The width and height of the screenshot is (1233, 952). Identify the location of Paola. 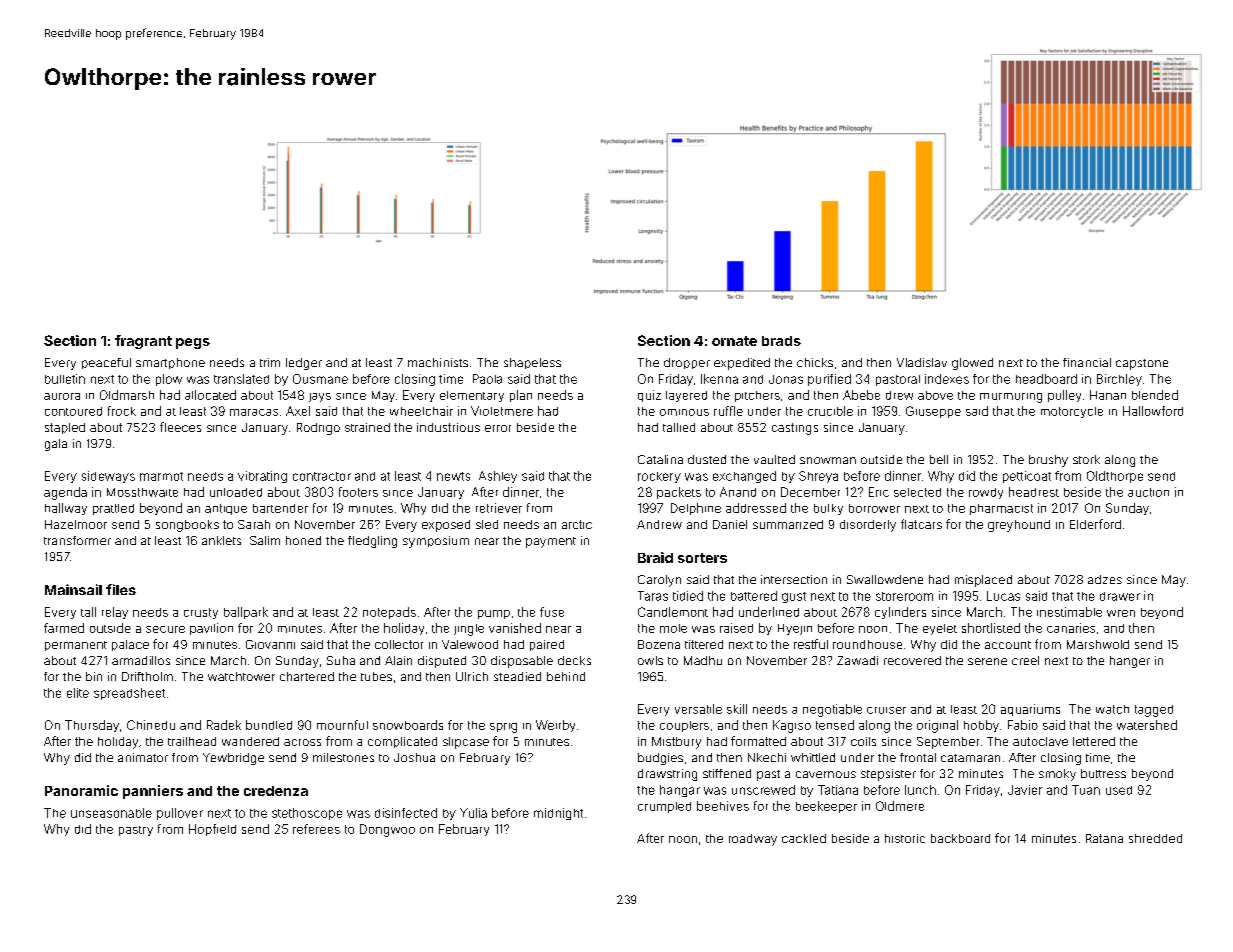
(487, 379).
